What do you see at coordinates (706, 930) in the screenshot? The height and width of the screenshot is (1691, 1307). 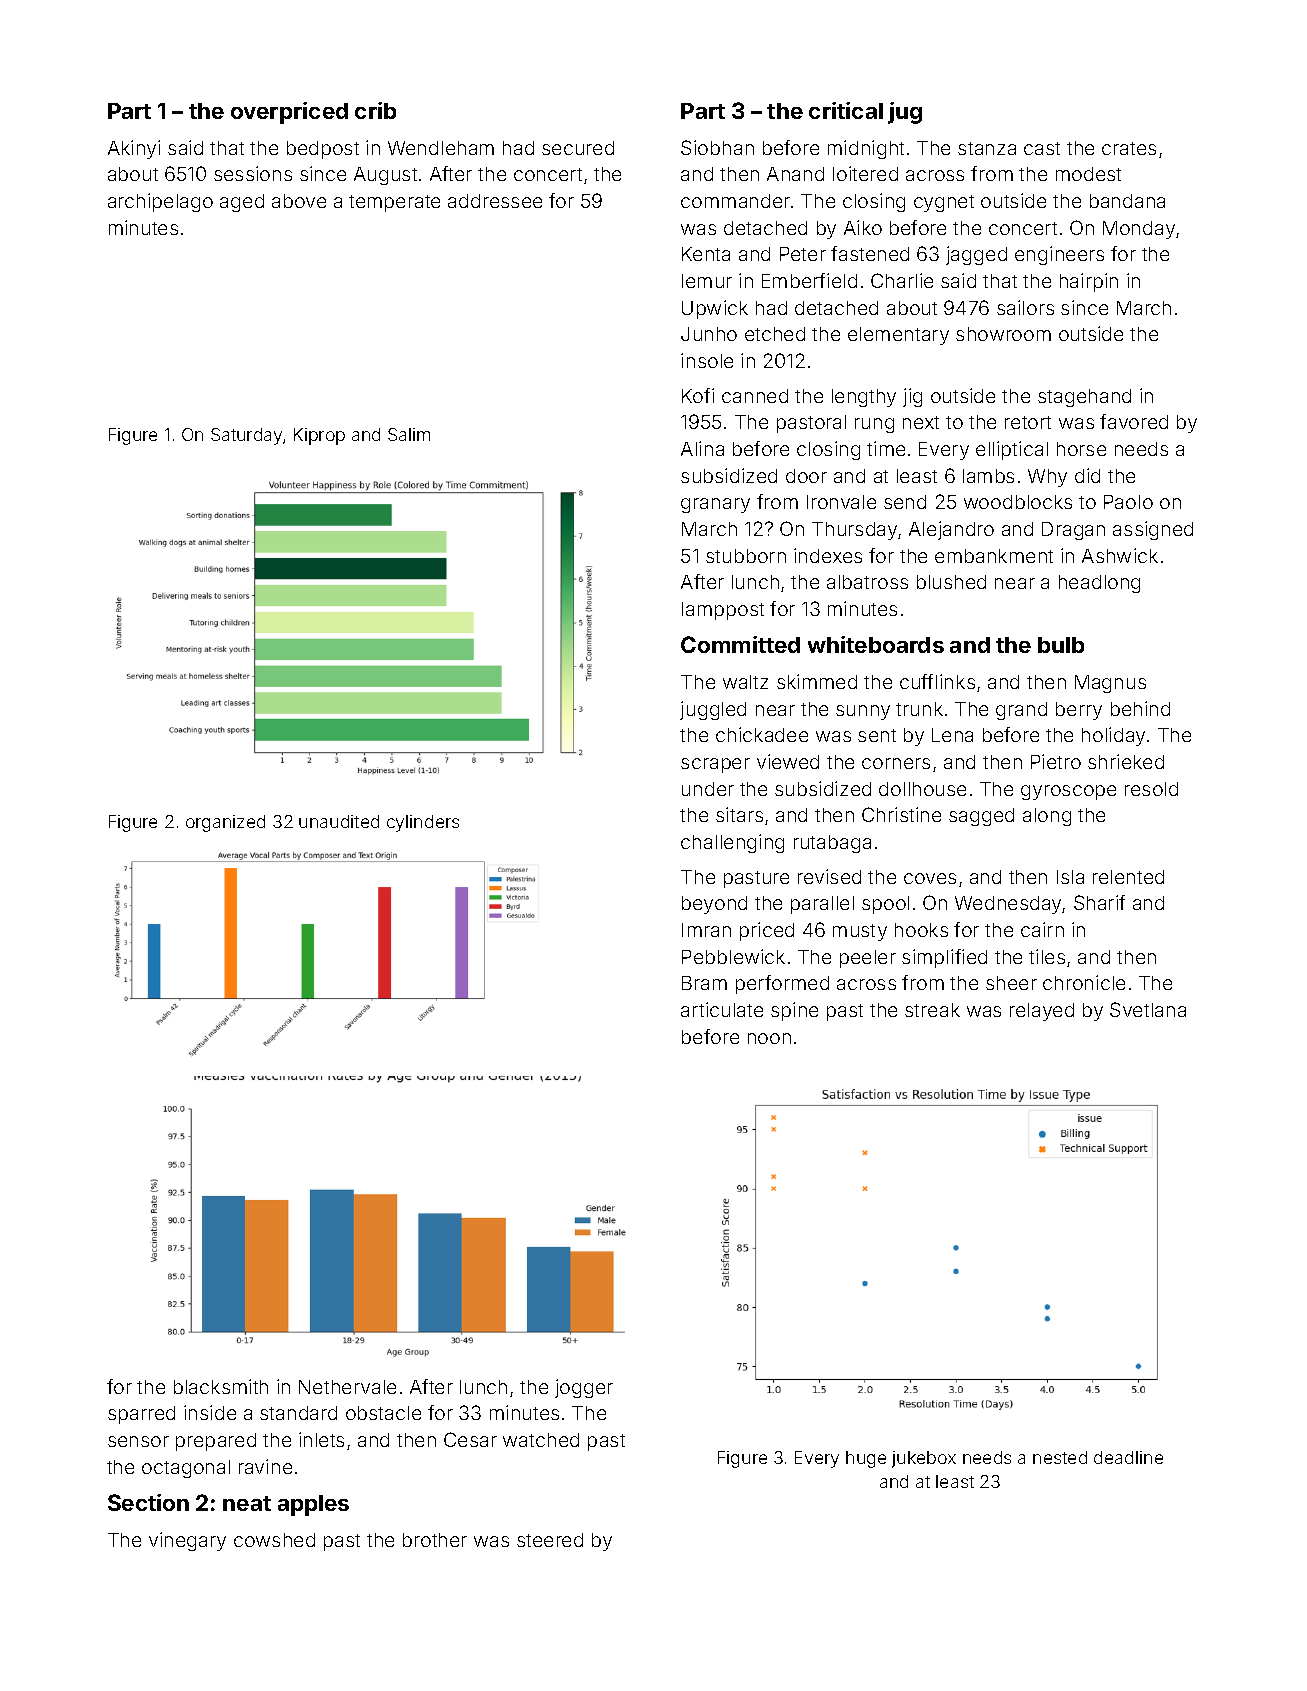 I see `Imran` at bounding box center [706, 930].
